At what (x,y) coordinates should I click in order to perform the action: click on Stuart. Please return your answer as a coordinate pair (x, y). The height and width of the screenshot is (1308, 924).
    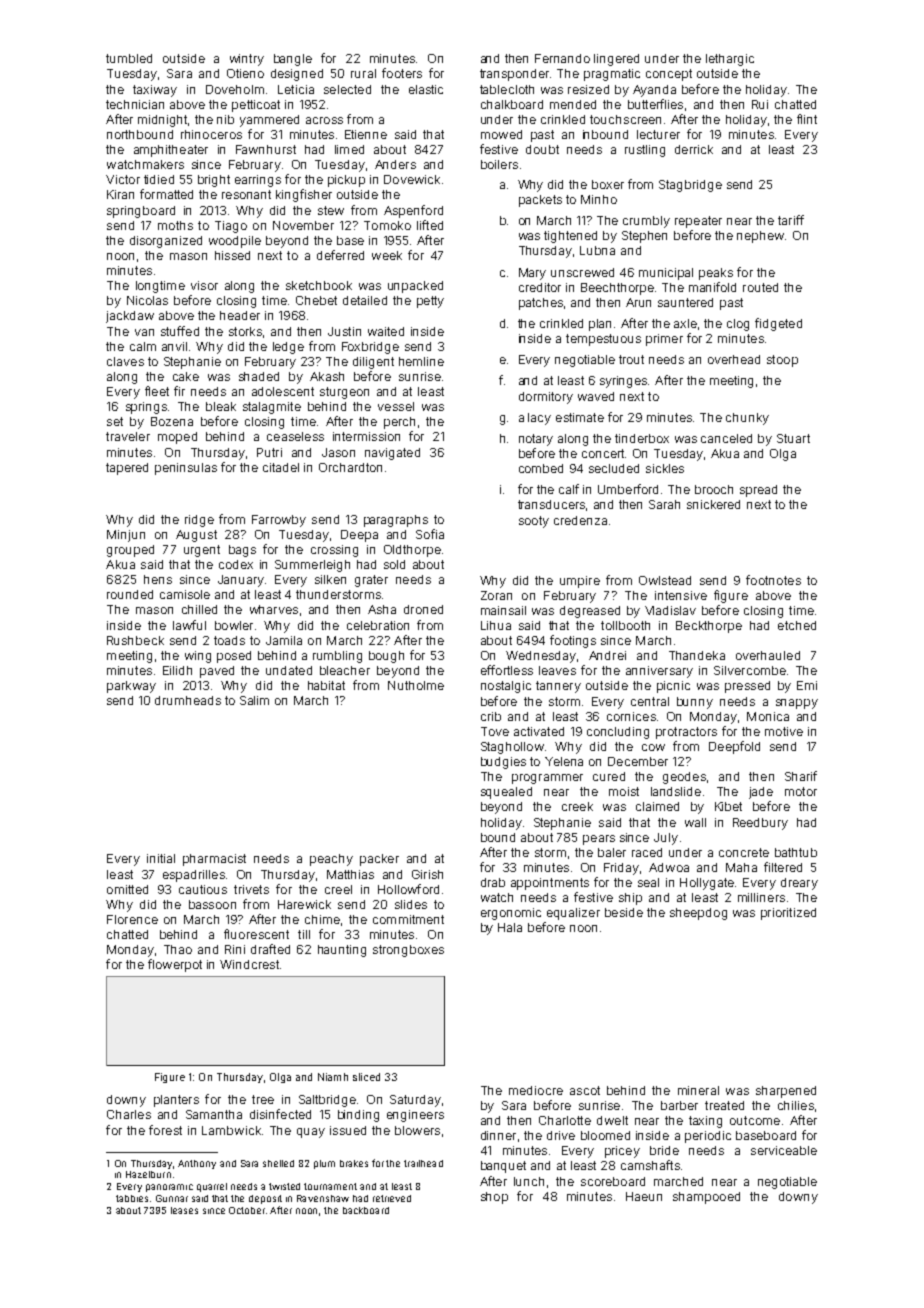
    Looking at the image, I should click on (793, 438).
